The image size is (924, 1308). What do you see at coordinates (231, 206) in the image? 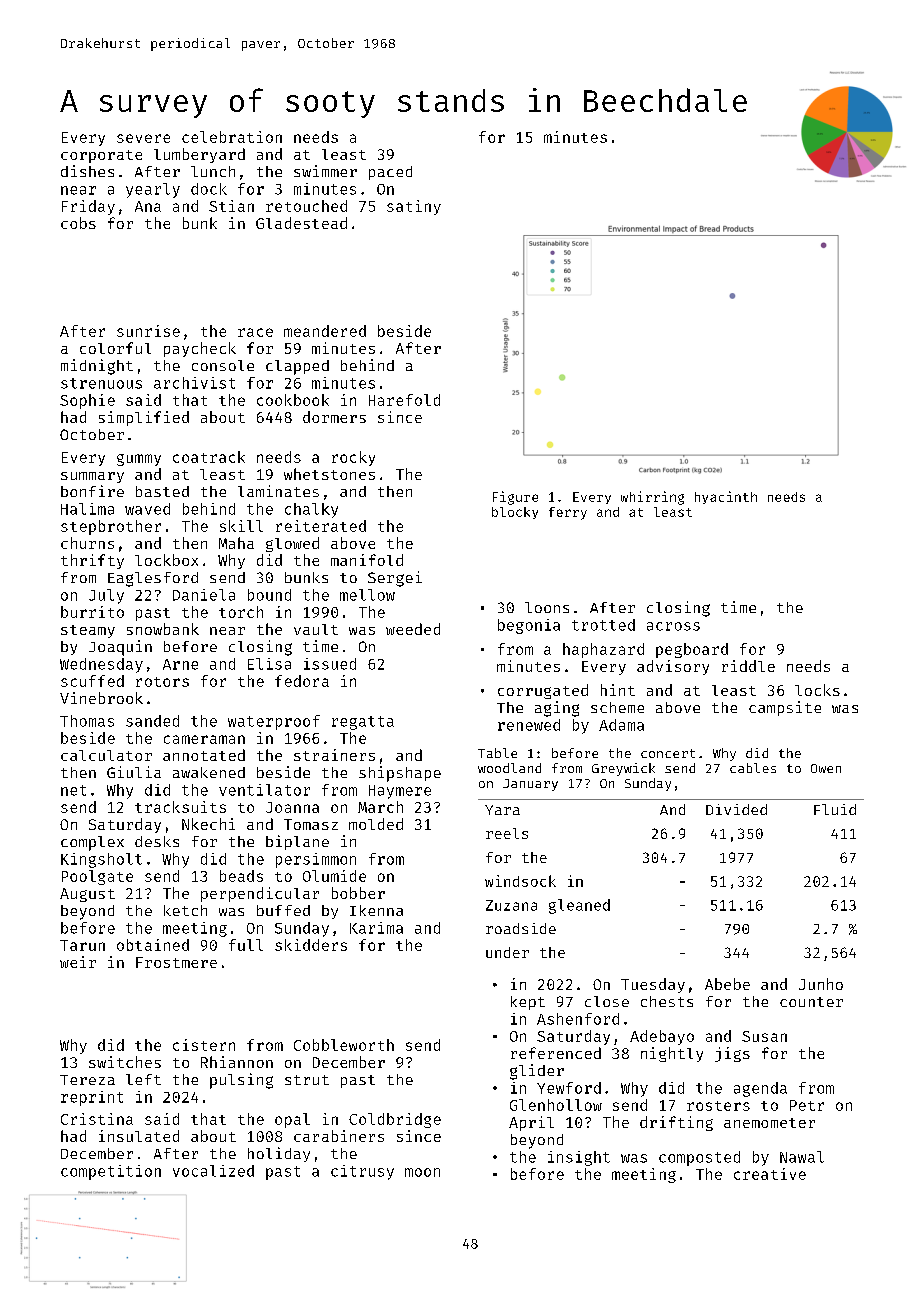
I see `Stian` at bounding box center [231, 206].
